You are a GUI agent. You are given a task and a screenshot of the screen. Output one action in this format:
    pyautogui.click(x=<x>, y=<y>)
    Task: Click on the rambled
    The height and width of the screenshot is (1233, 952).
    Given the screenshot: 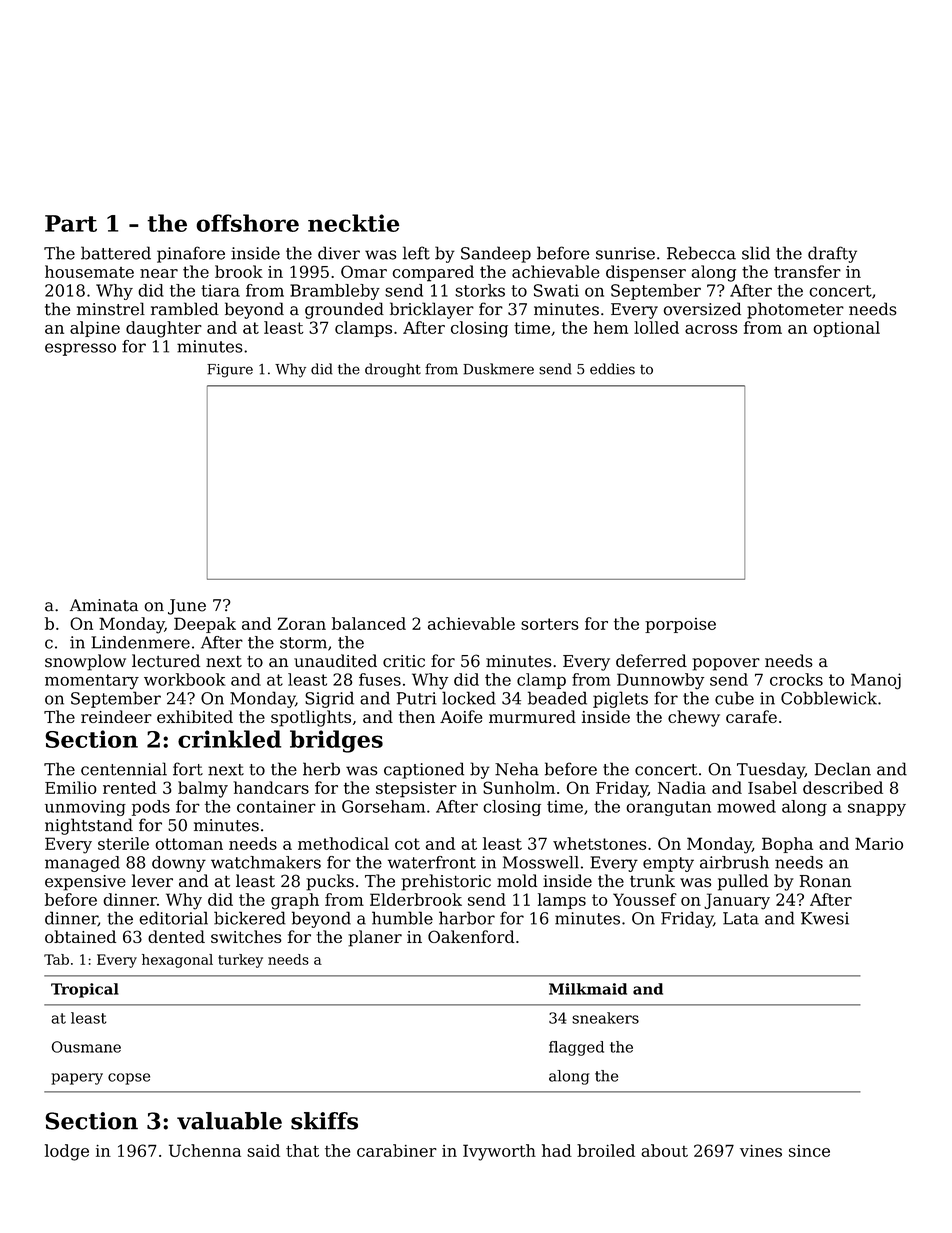 What is the action you would take?
    pyautogui.click(x=185, y=309)
